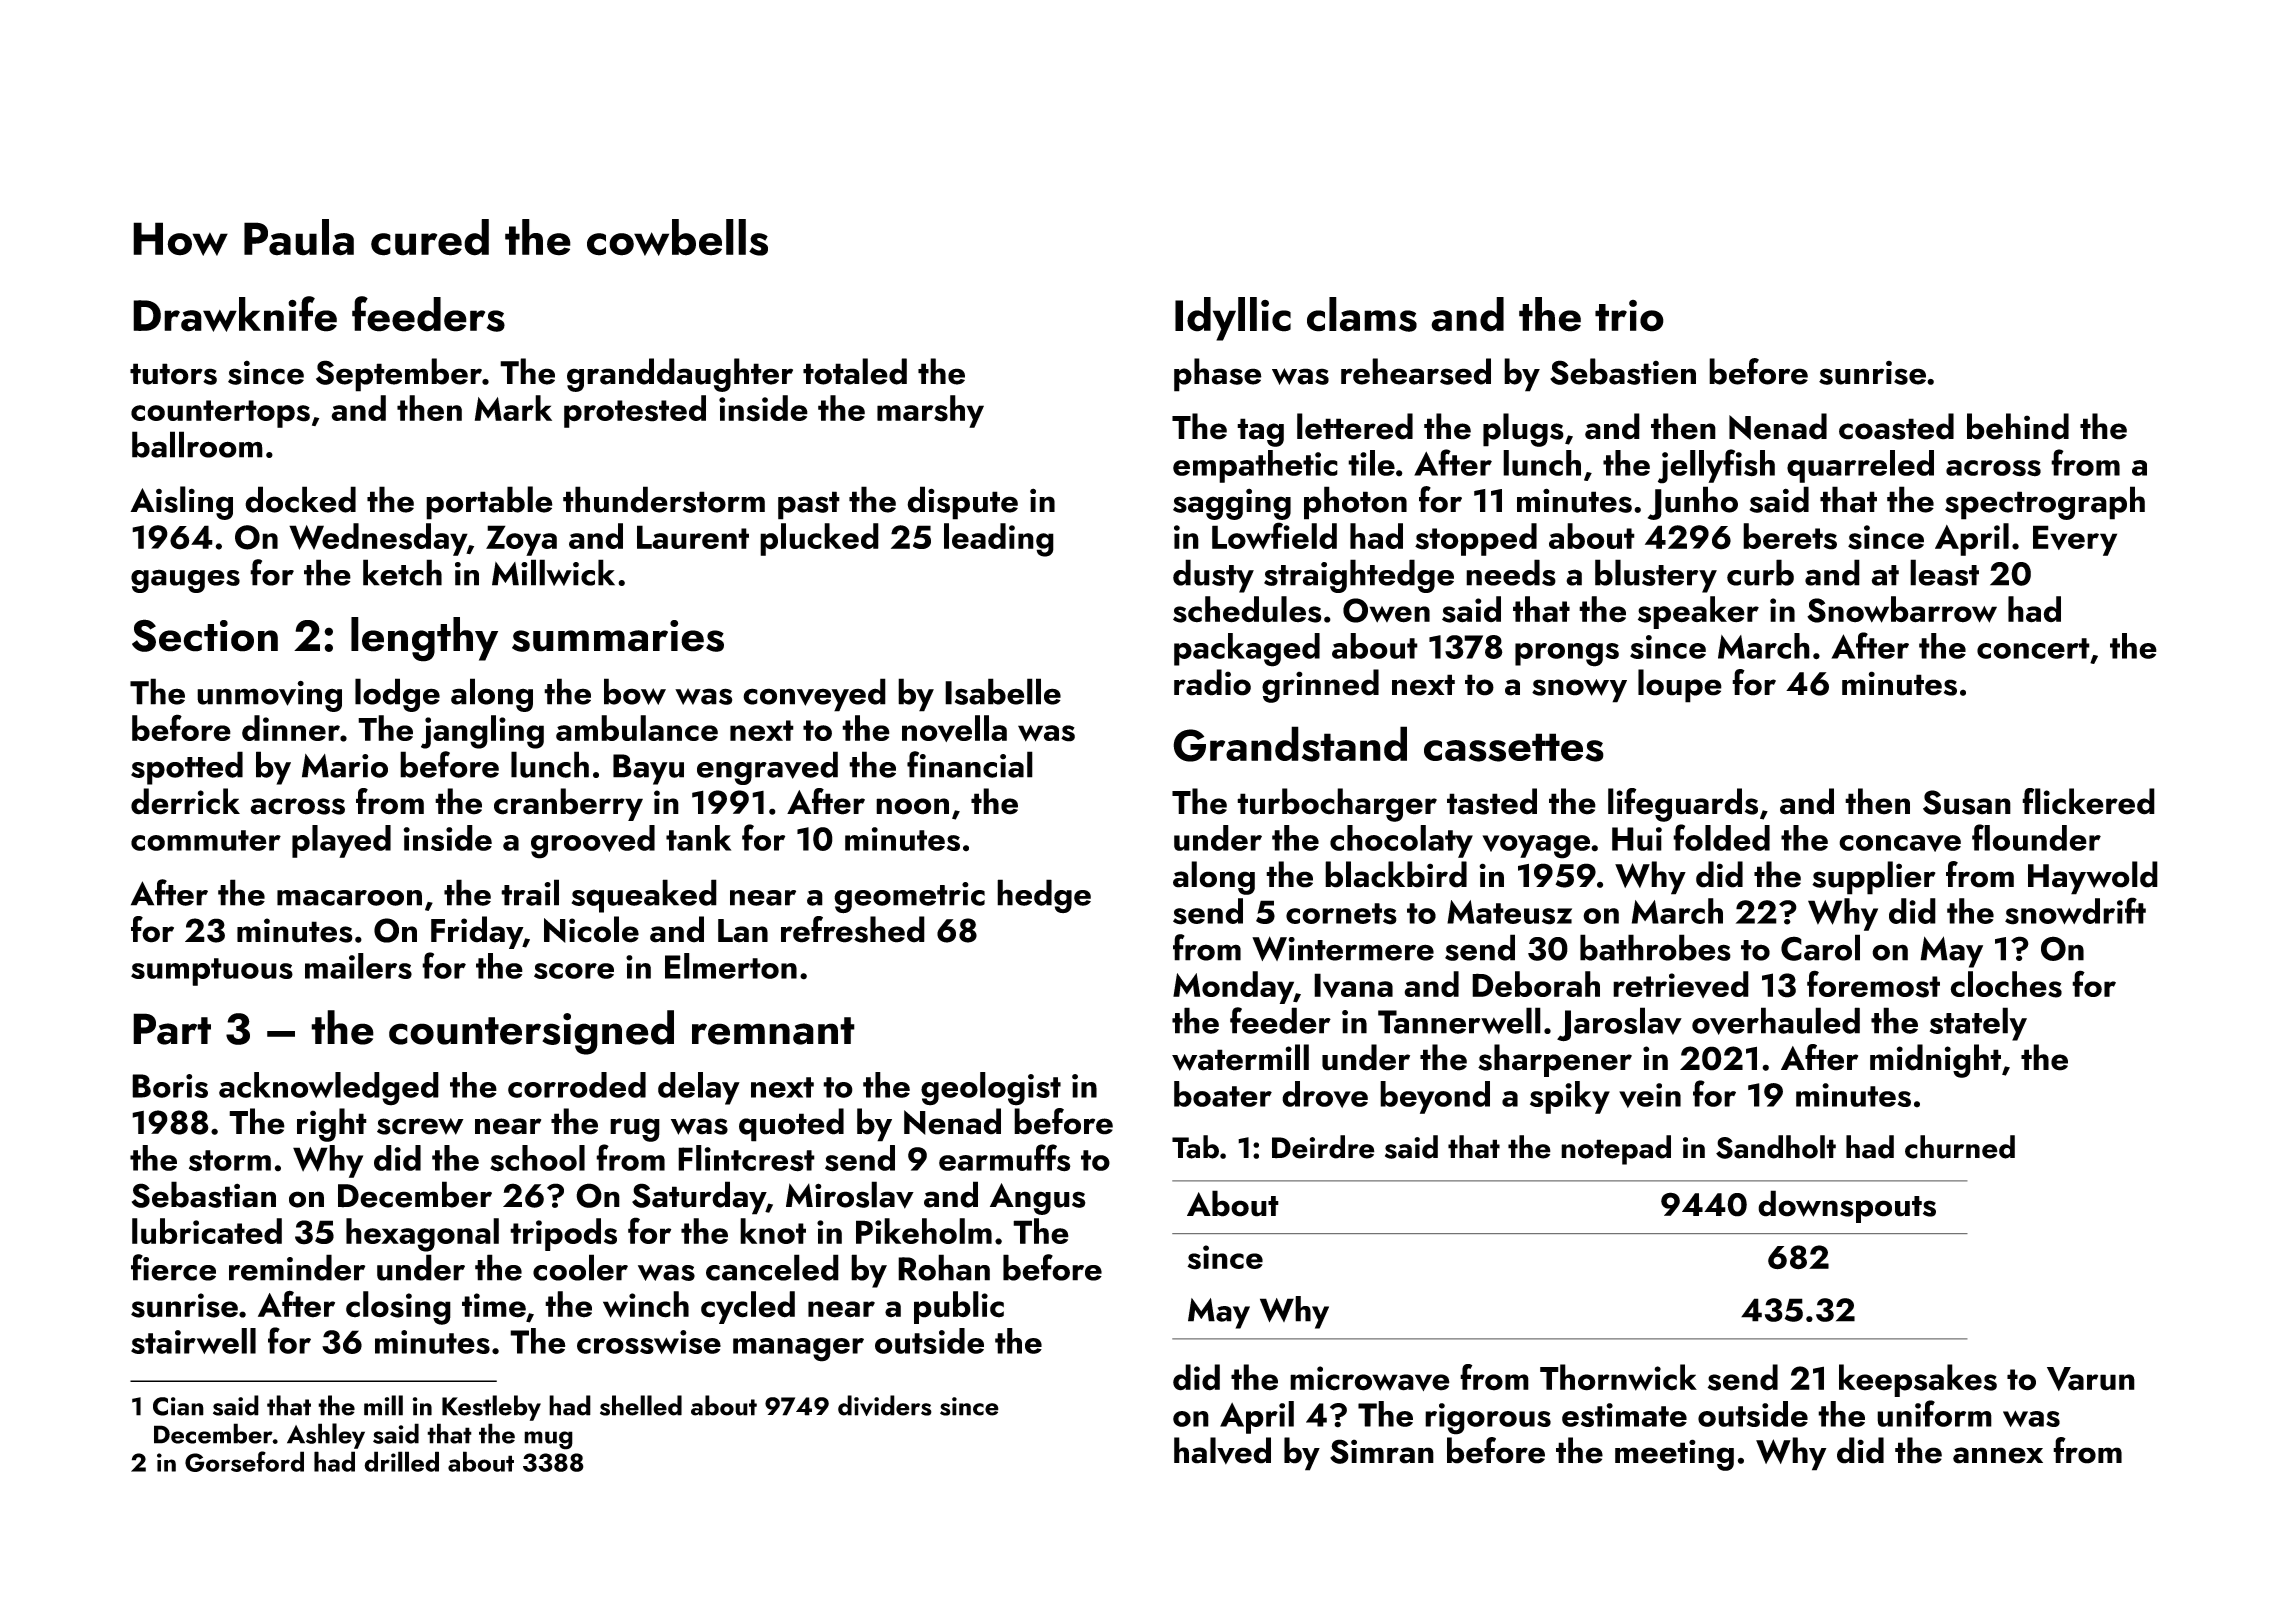 The height and width of the document is (1620, 2292). What do you see at coordinates (1860, 466) in the document?
I see `quarreled` at bounding box center [1860, 466].
